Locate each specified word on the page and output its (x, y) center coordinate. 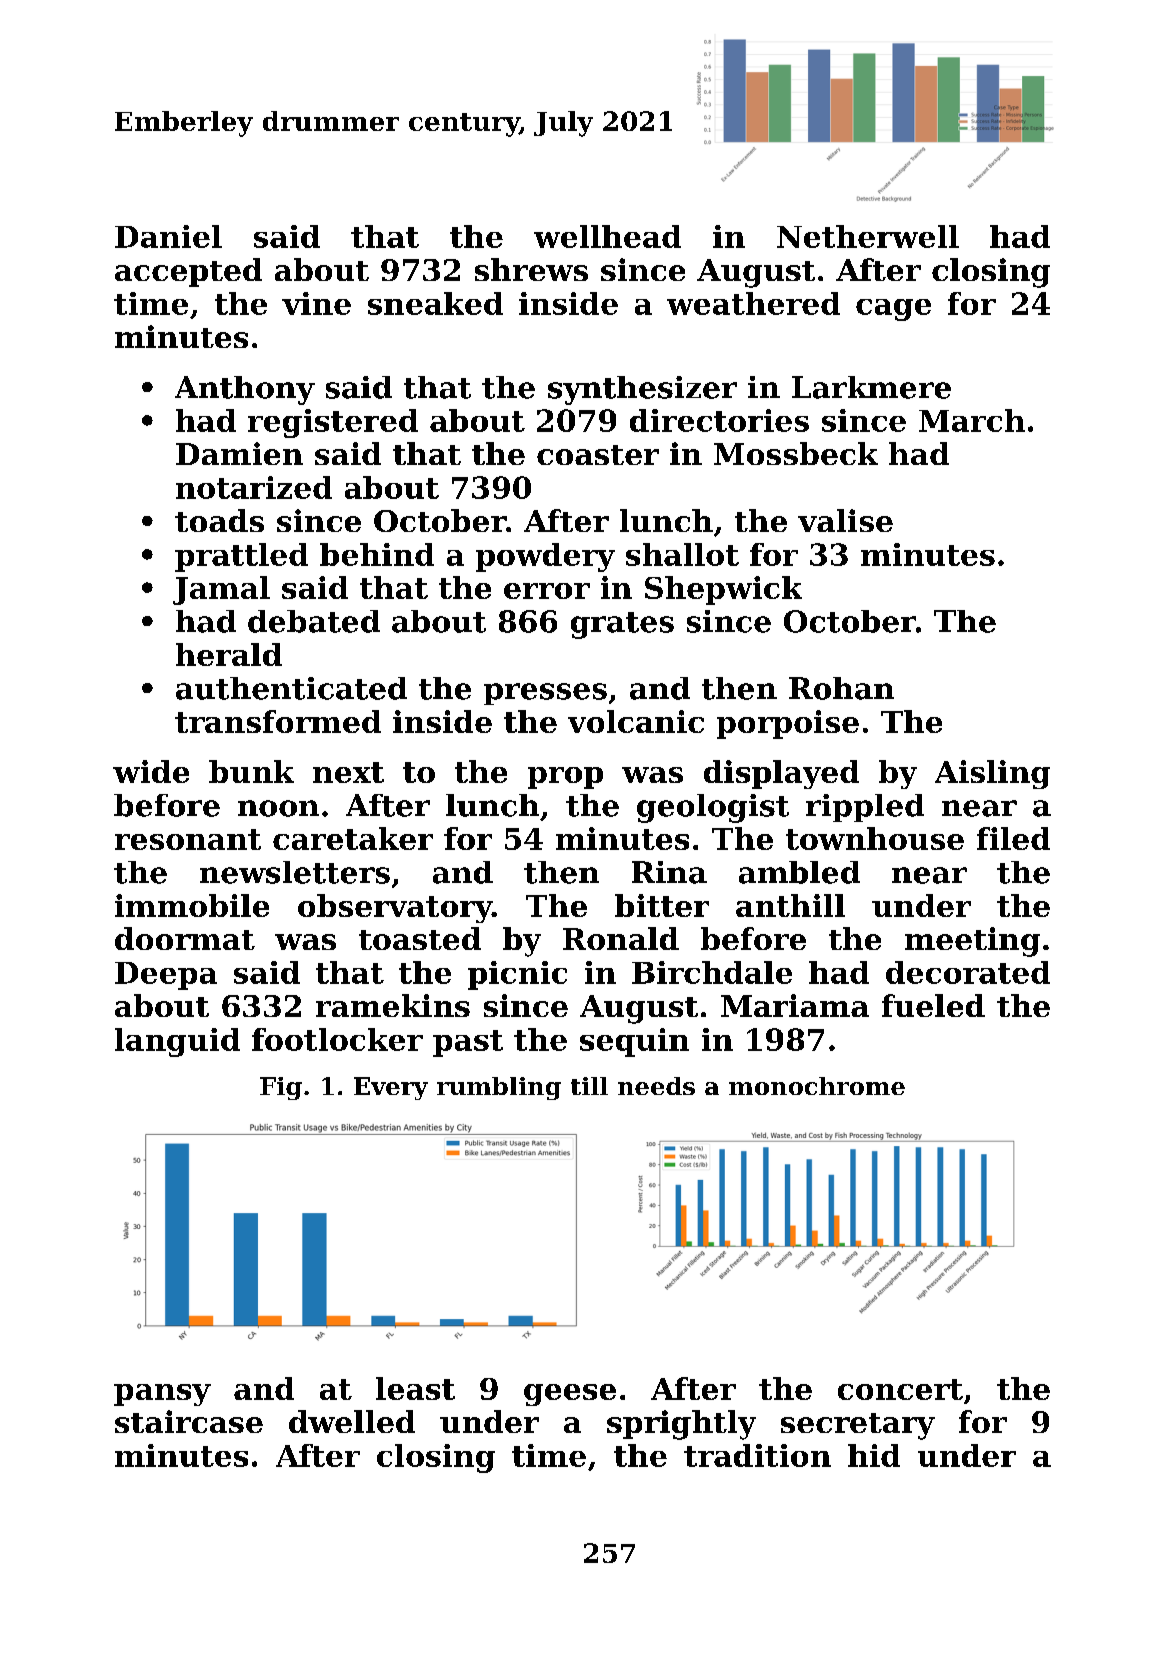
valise (845, 520)
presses (545, 694)
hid (874, 1455)
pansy (162, 1395)
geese (570, 1395)
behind (377, 554)
